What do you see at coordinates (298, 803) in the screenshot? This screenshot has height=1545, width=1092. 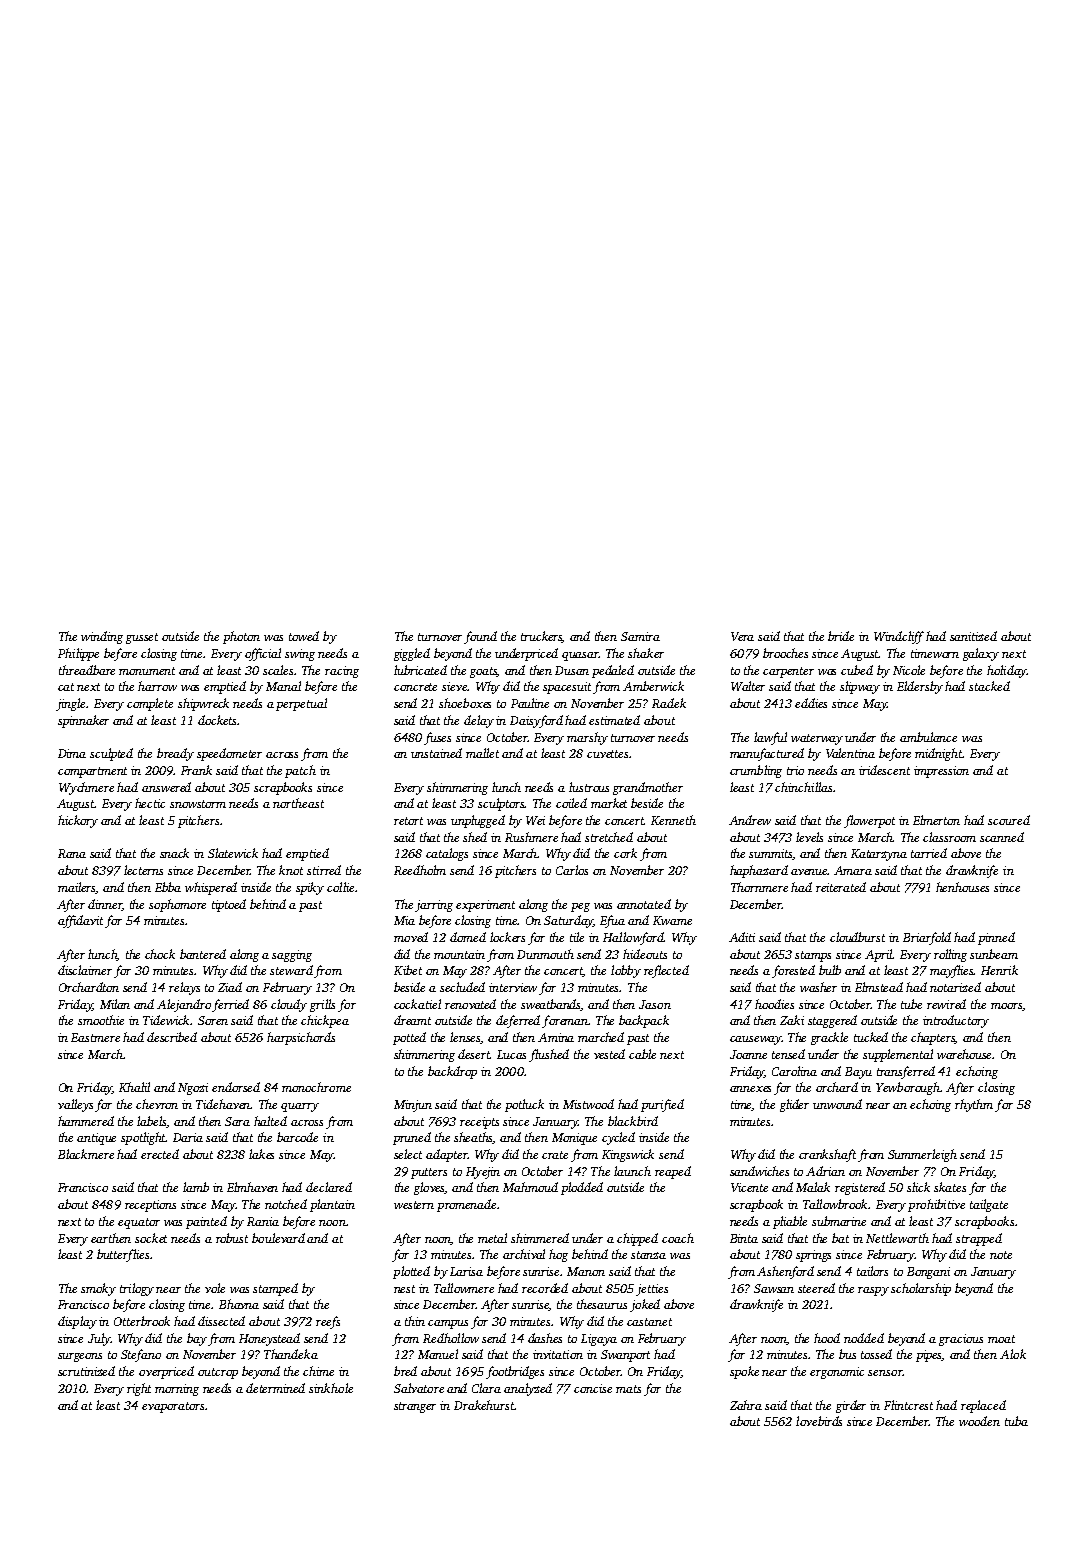 I see `northeast` at bounding box center [298, 803].
